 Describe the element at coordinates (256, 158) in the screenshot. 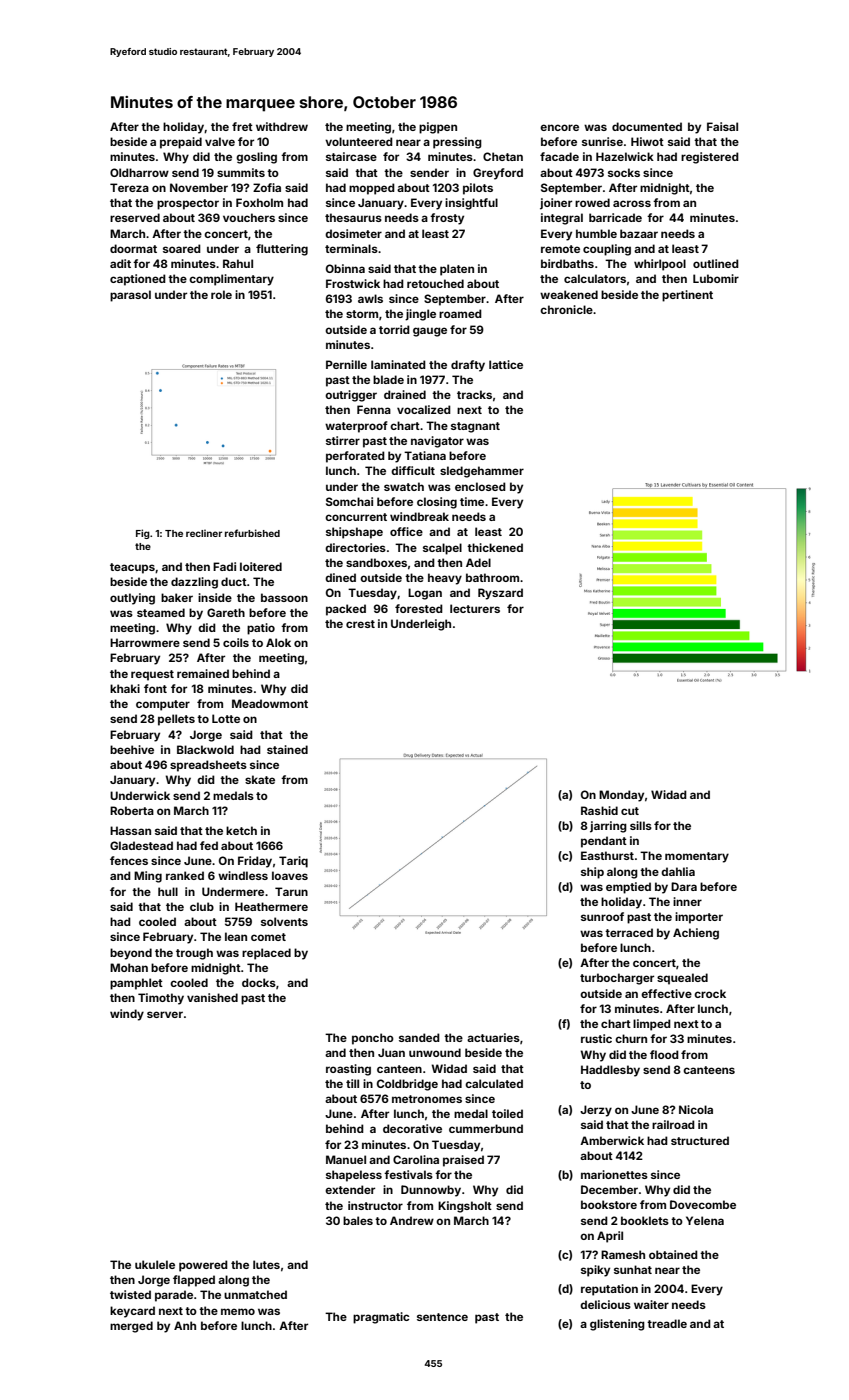

I see `gosling` at that location.
